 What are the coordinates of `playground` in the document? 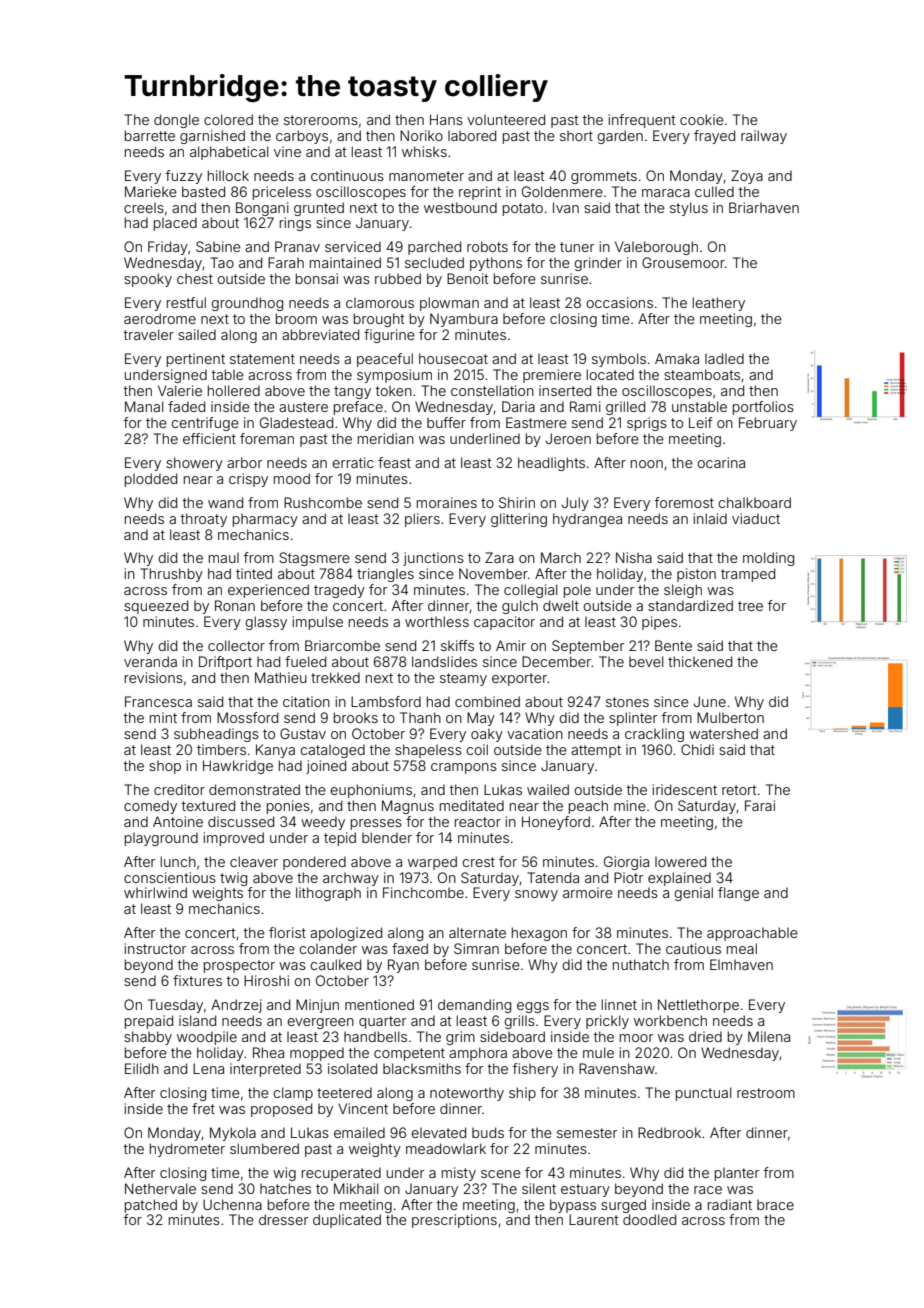 It's located at (161, 839).
